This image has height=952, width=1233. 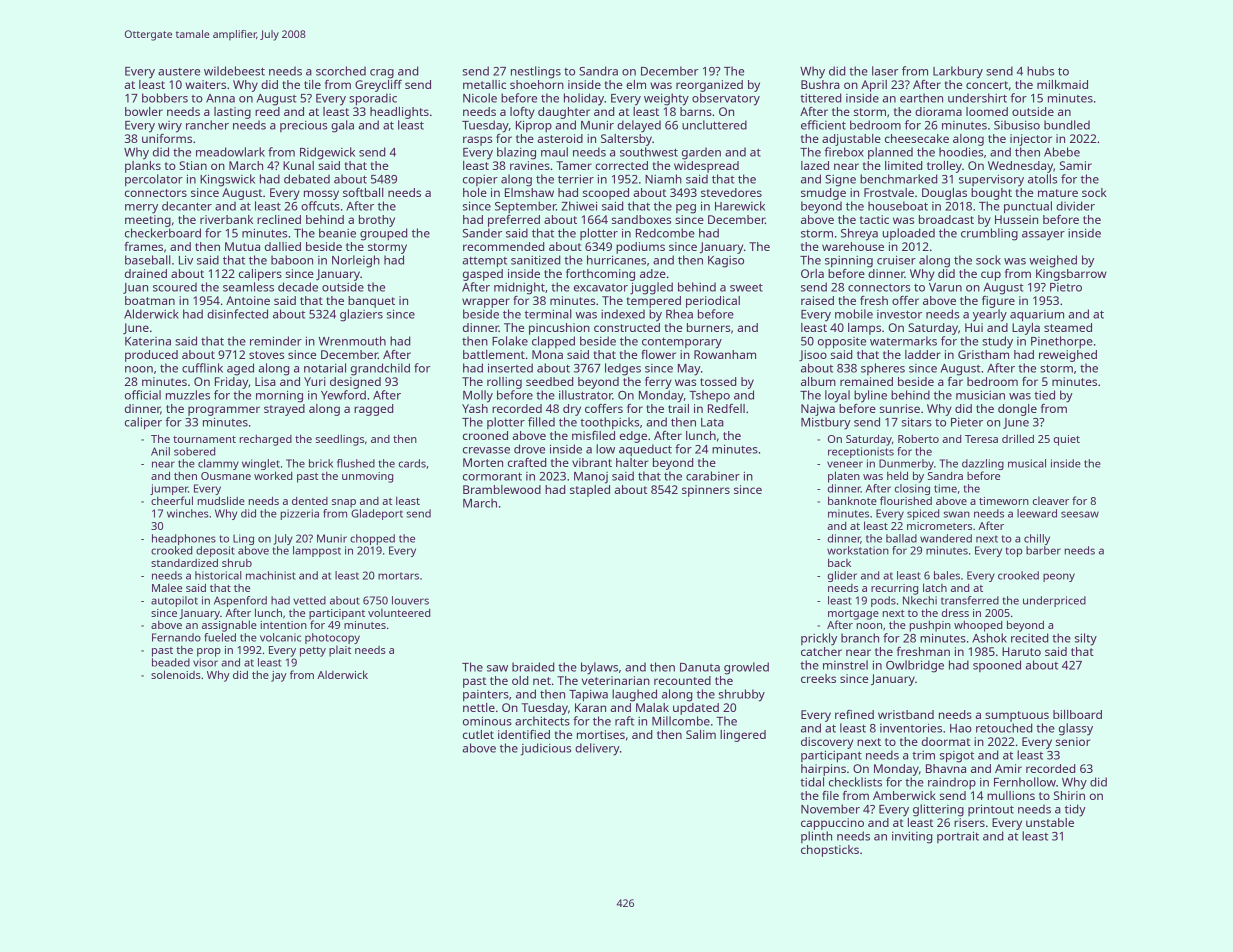 I want to click on spooned, so click(x=997, y=666).
